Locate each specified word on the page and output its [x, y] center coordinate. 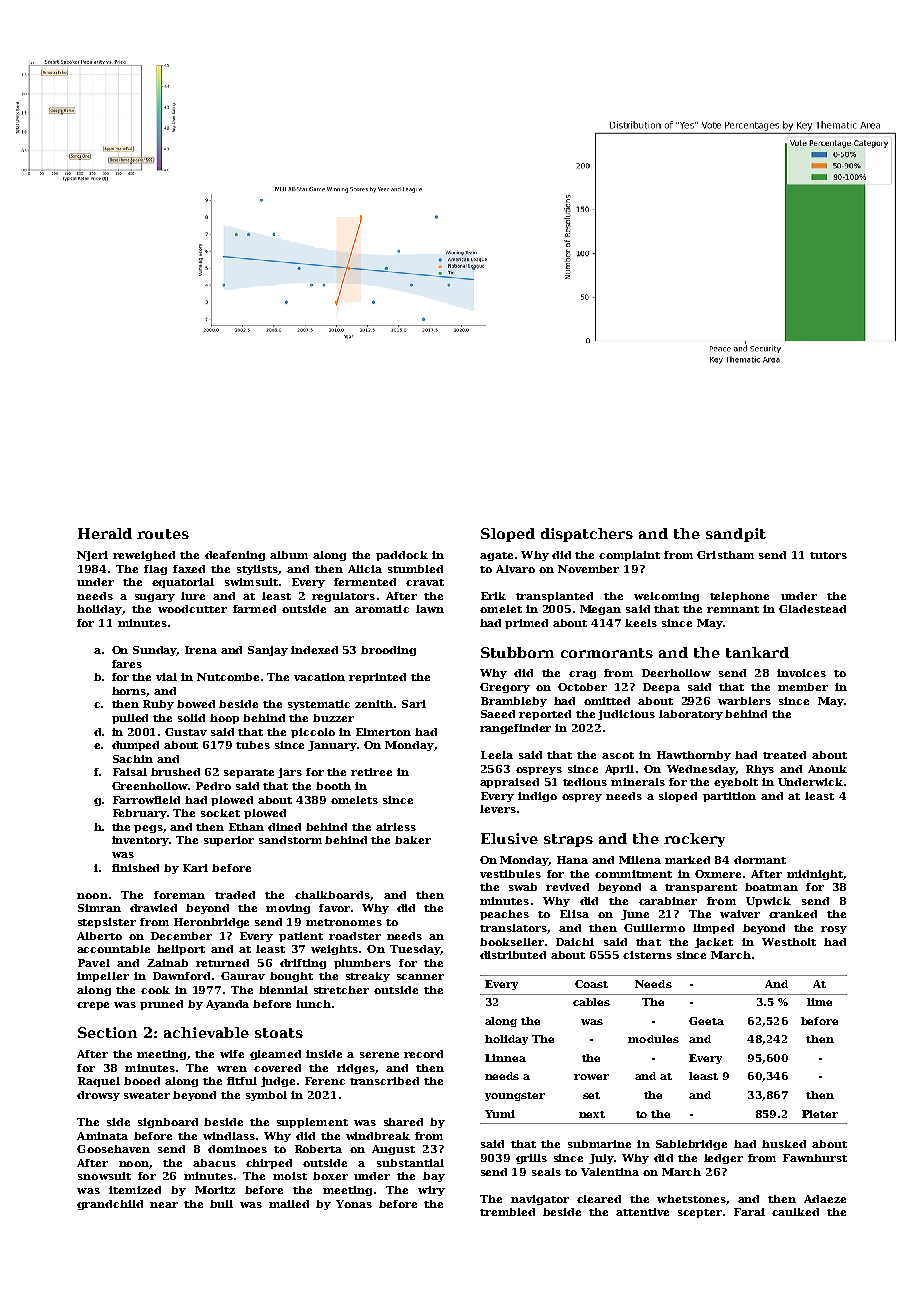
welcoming [666, 597]
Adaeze [825, 1199]
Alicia [365, 569]
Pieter [820, 1114]
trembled [507, 1212]
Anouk [827, 769]
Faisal [130, 772]
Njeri [92, 556]
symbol [266, 1096]
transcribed [384, 1081]
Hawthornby [694, 756]
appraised [509, 783]
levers [498, 809]
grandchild [110, 1205]
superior [229, 841]
